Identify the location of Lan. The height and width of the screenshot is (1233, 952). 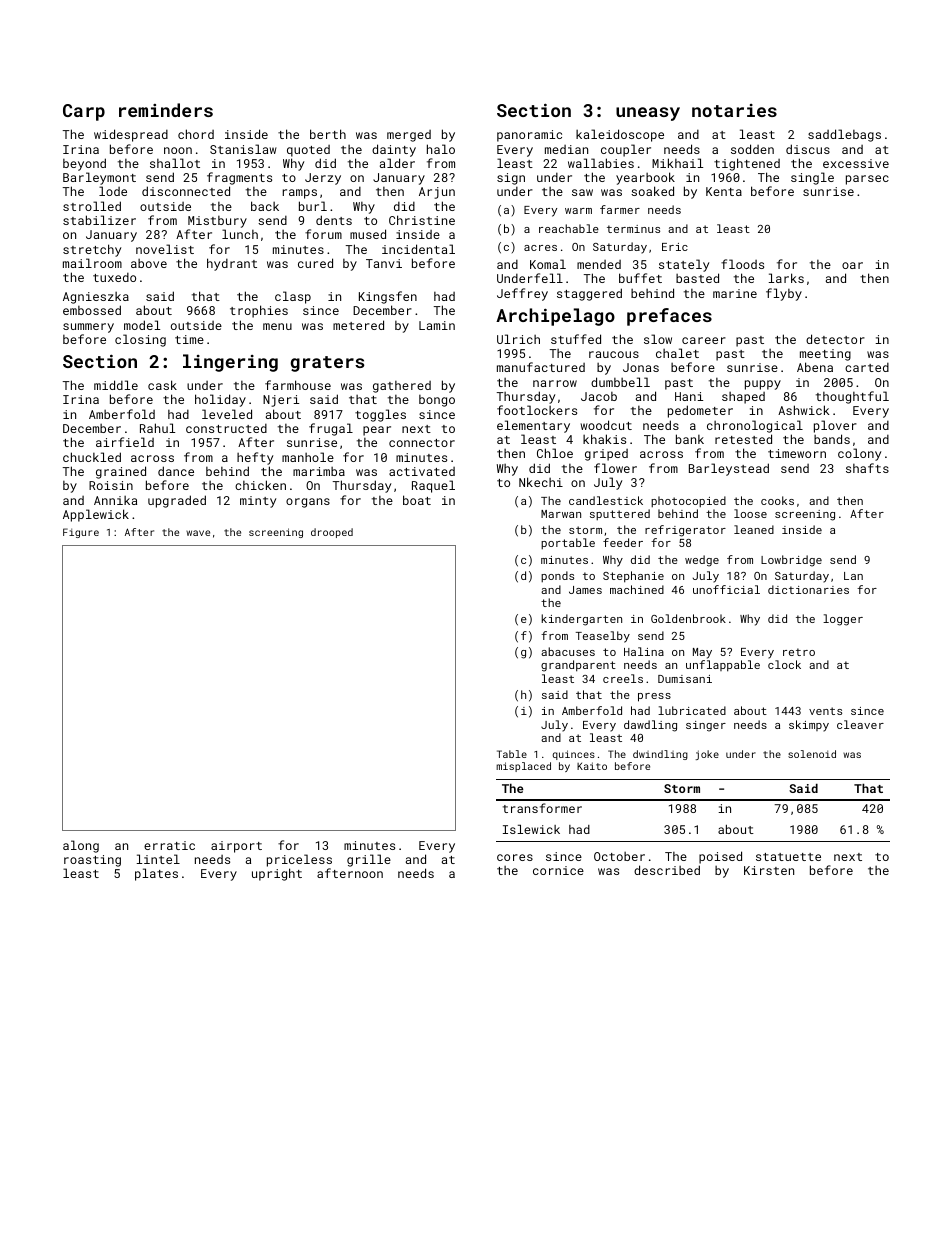
(853, 576).
